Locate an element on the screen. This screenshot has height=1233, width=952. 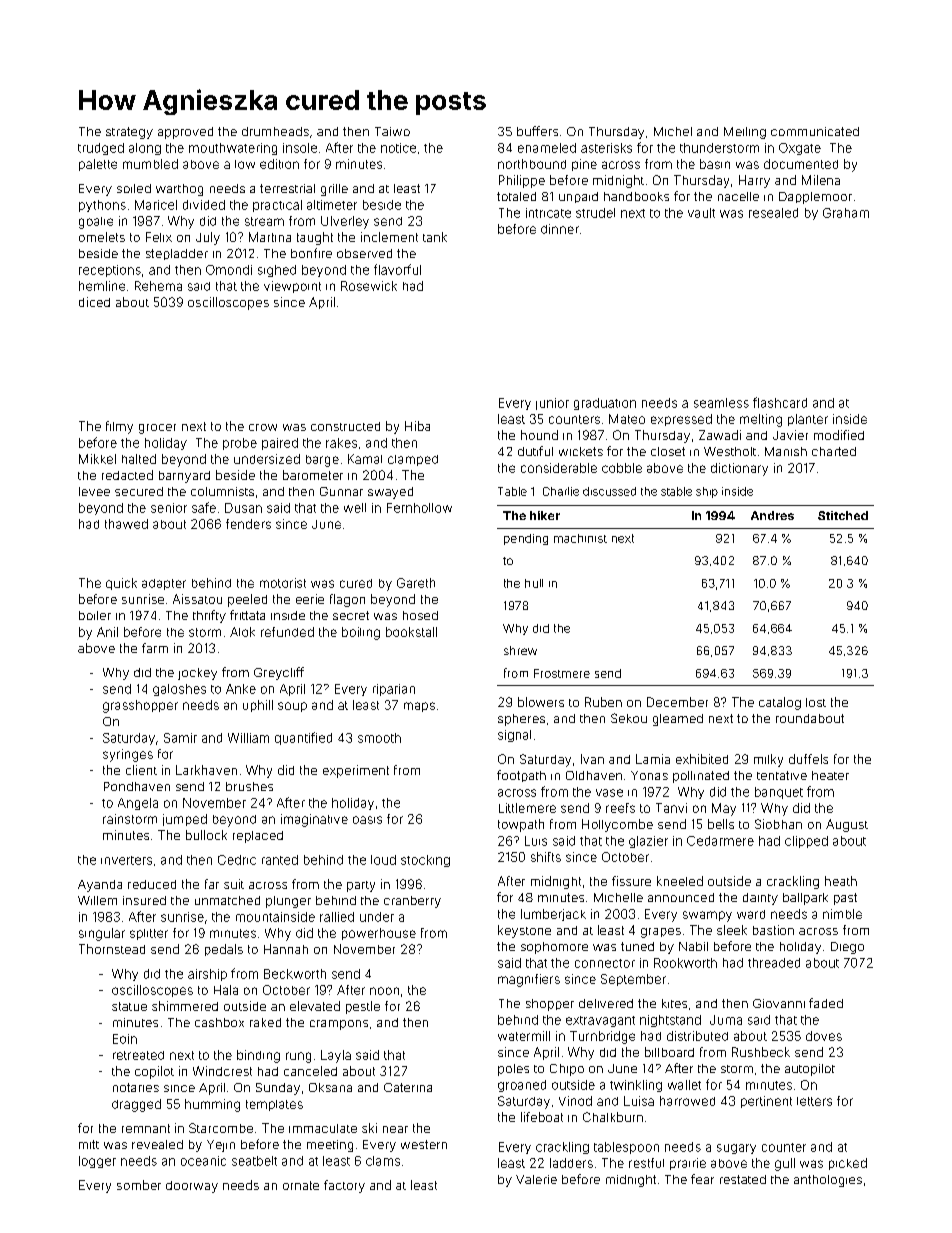
approved is located at coordinates (185, 133).
